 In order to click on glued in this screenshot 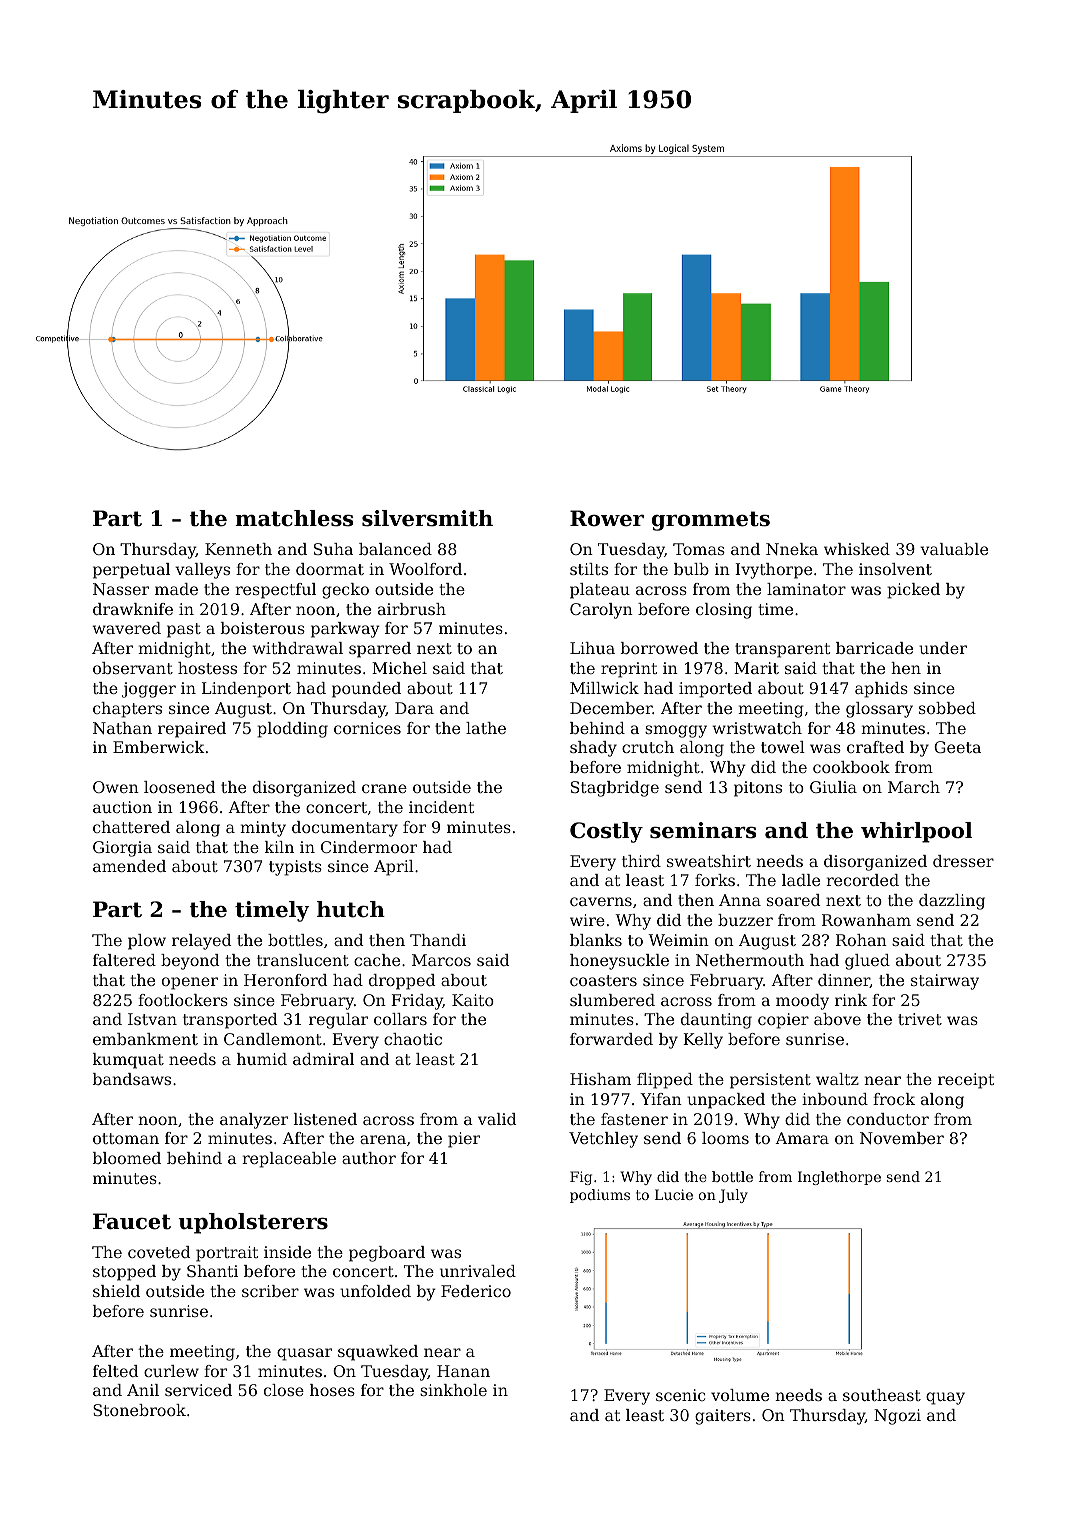, I will do `click(867, 962)`.
